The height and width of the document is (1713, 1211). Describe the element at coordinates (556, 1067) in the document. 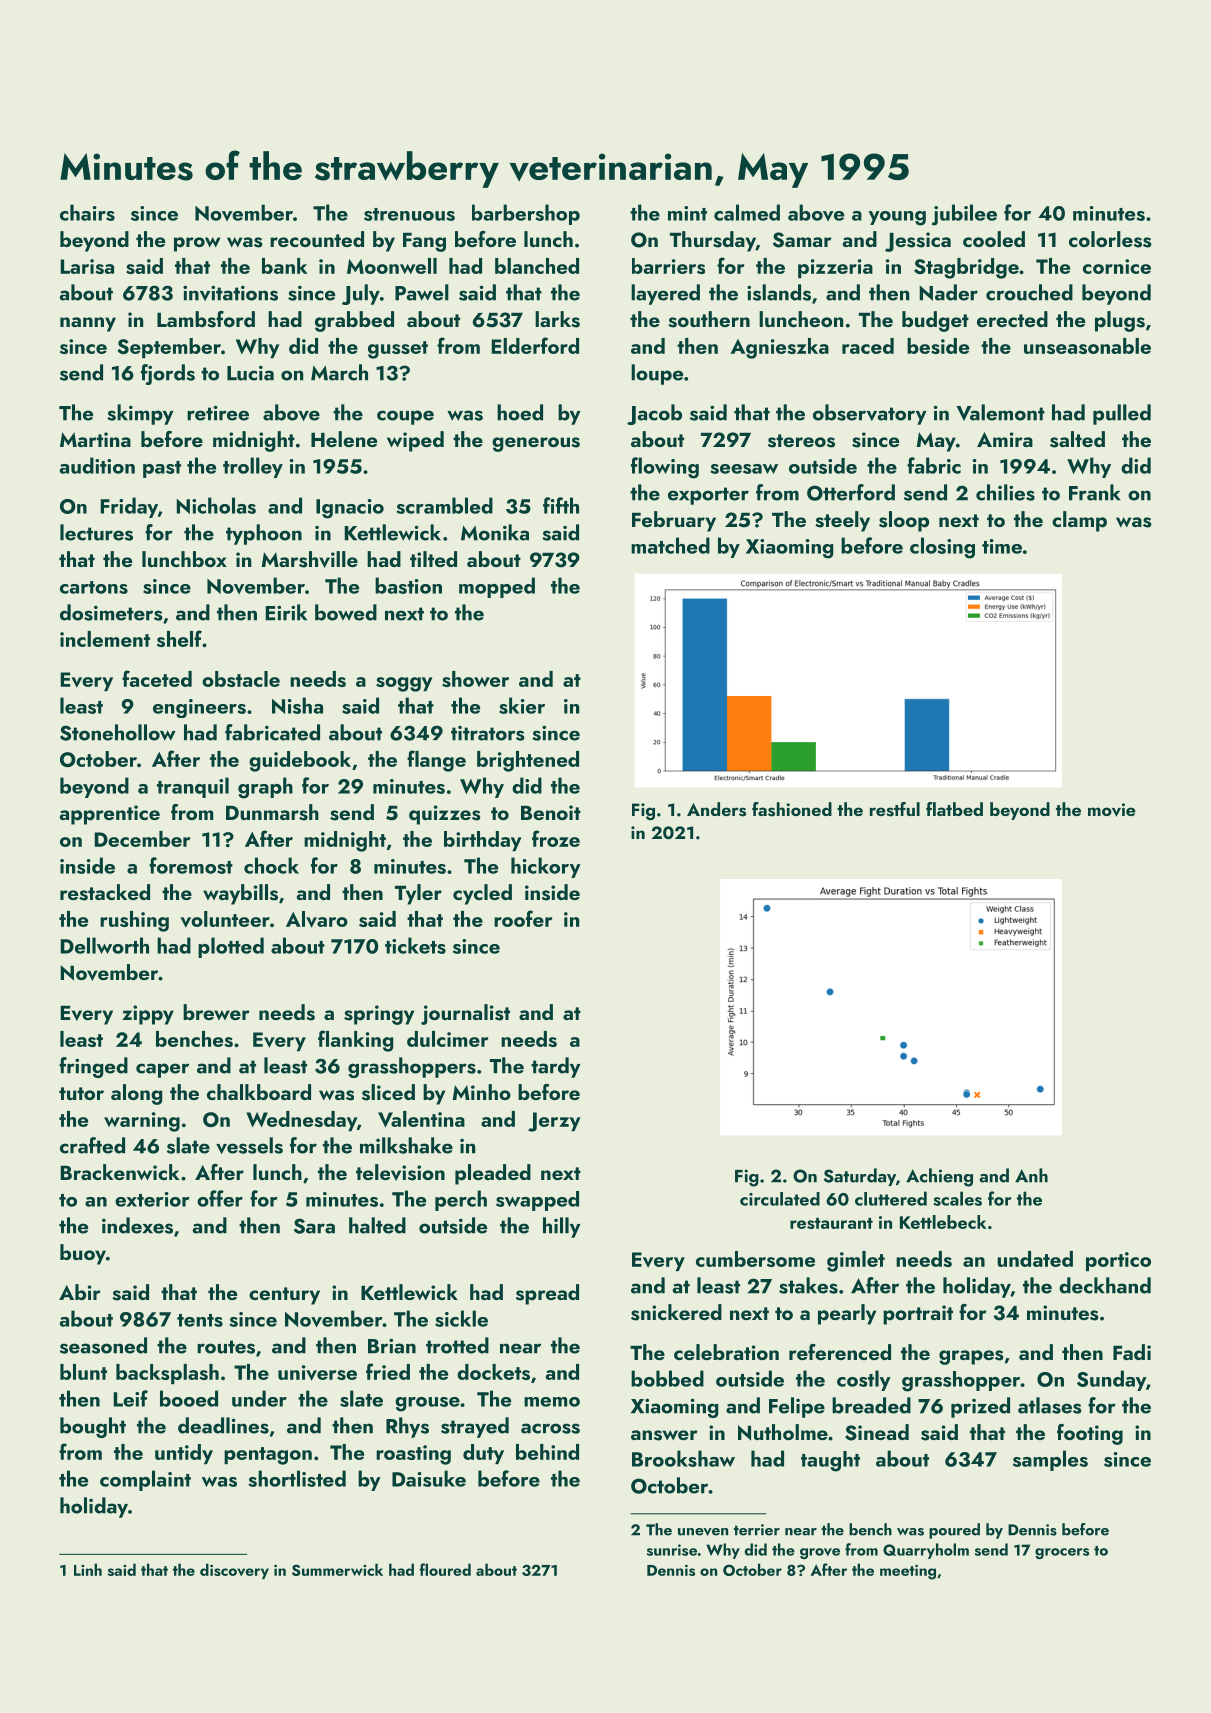

I see `tardy` at that location.
